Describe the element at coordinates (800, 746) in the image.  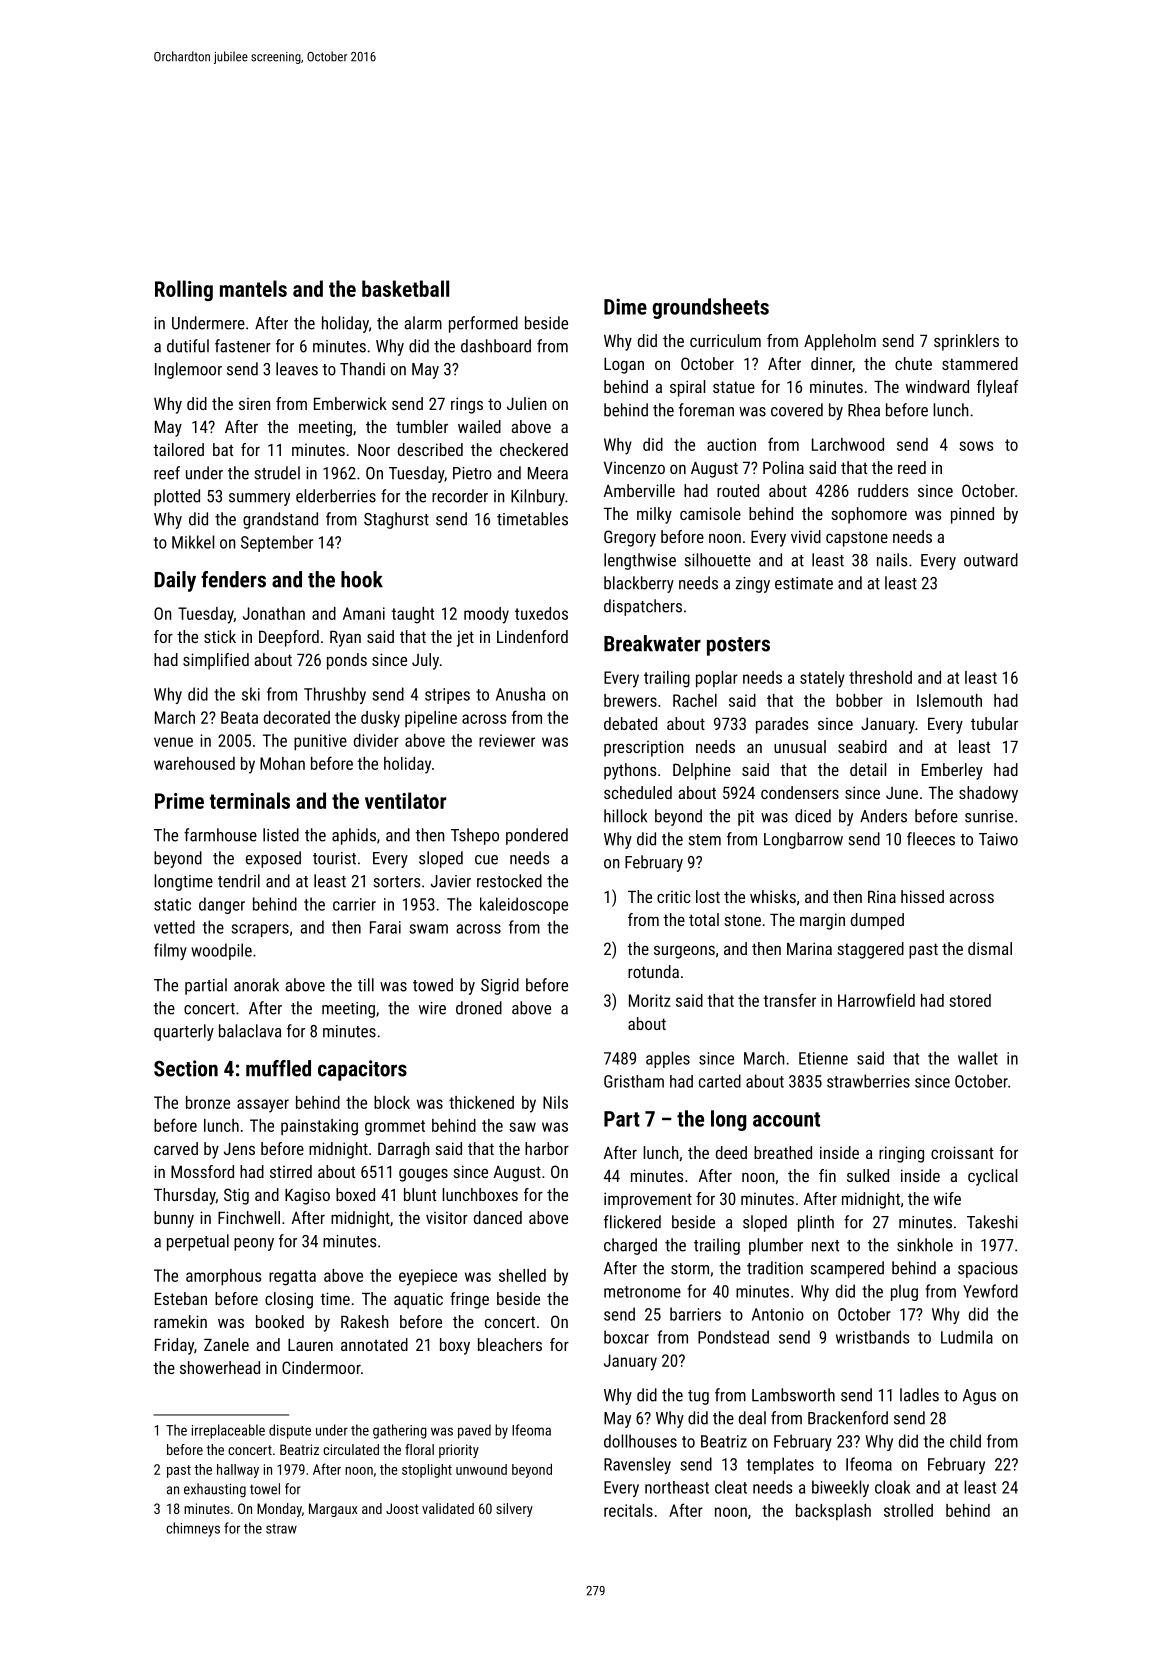
I see `unusual` at that location.
